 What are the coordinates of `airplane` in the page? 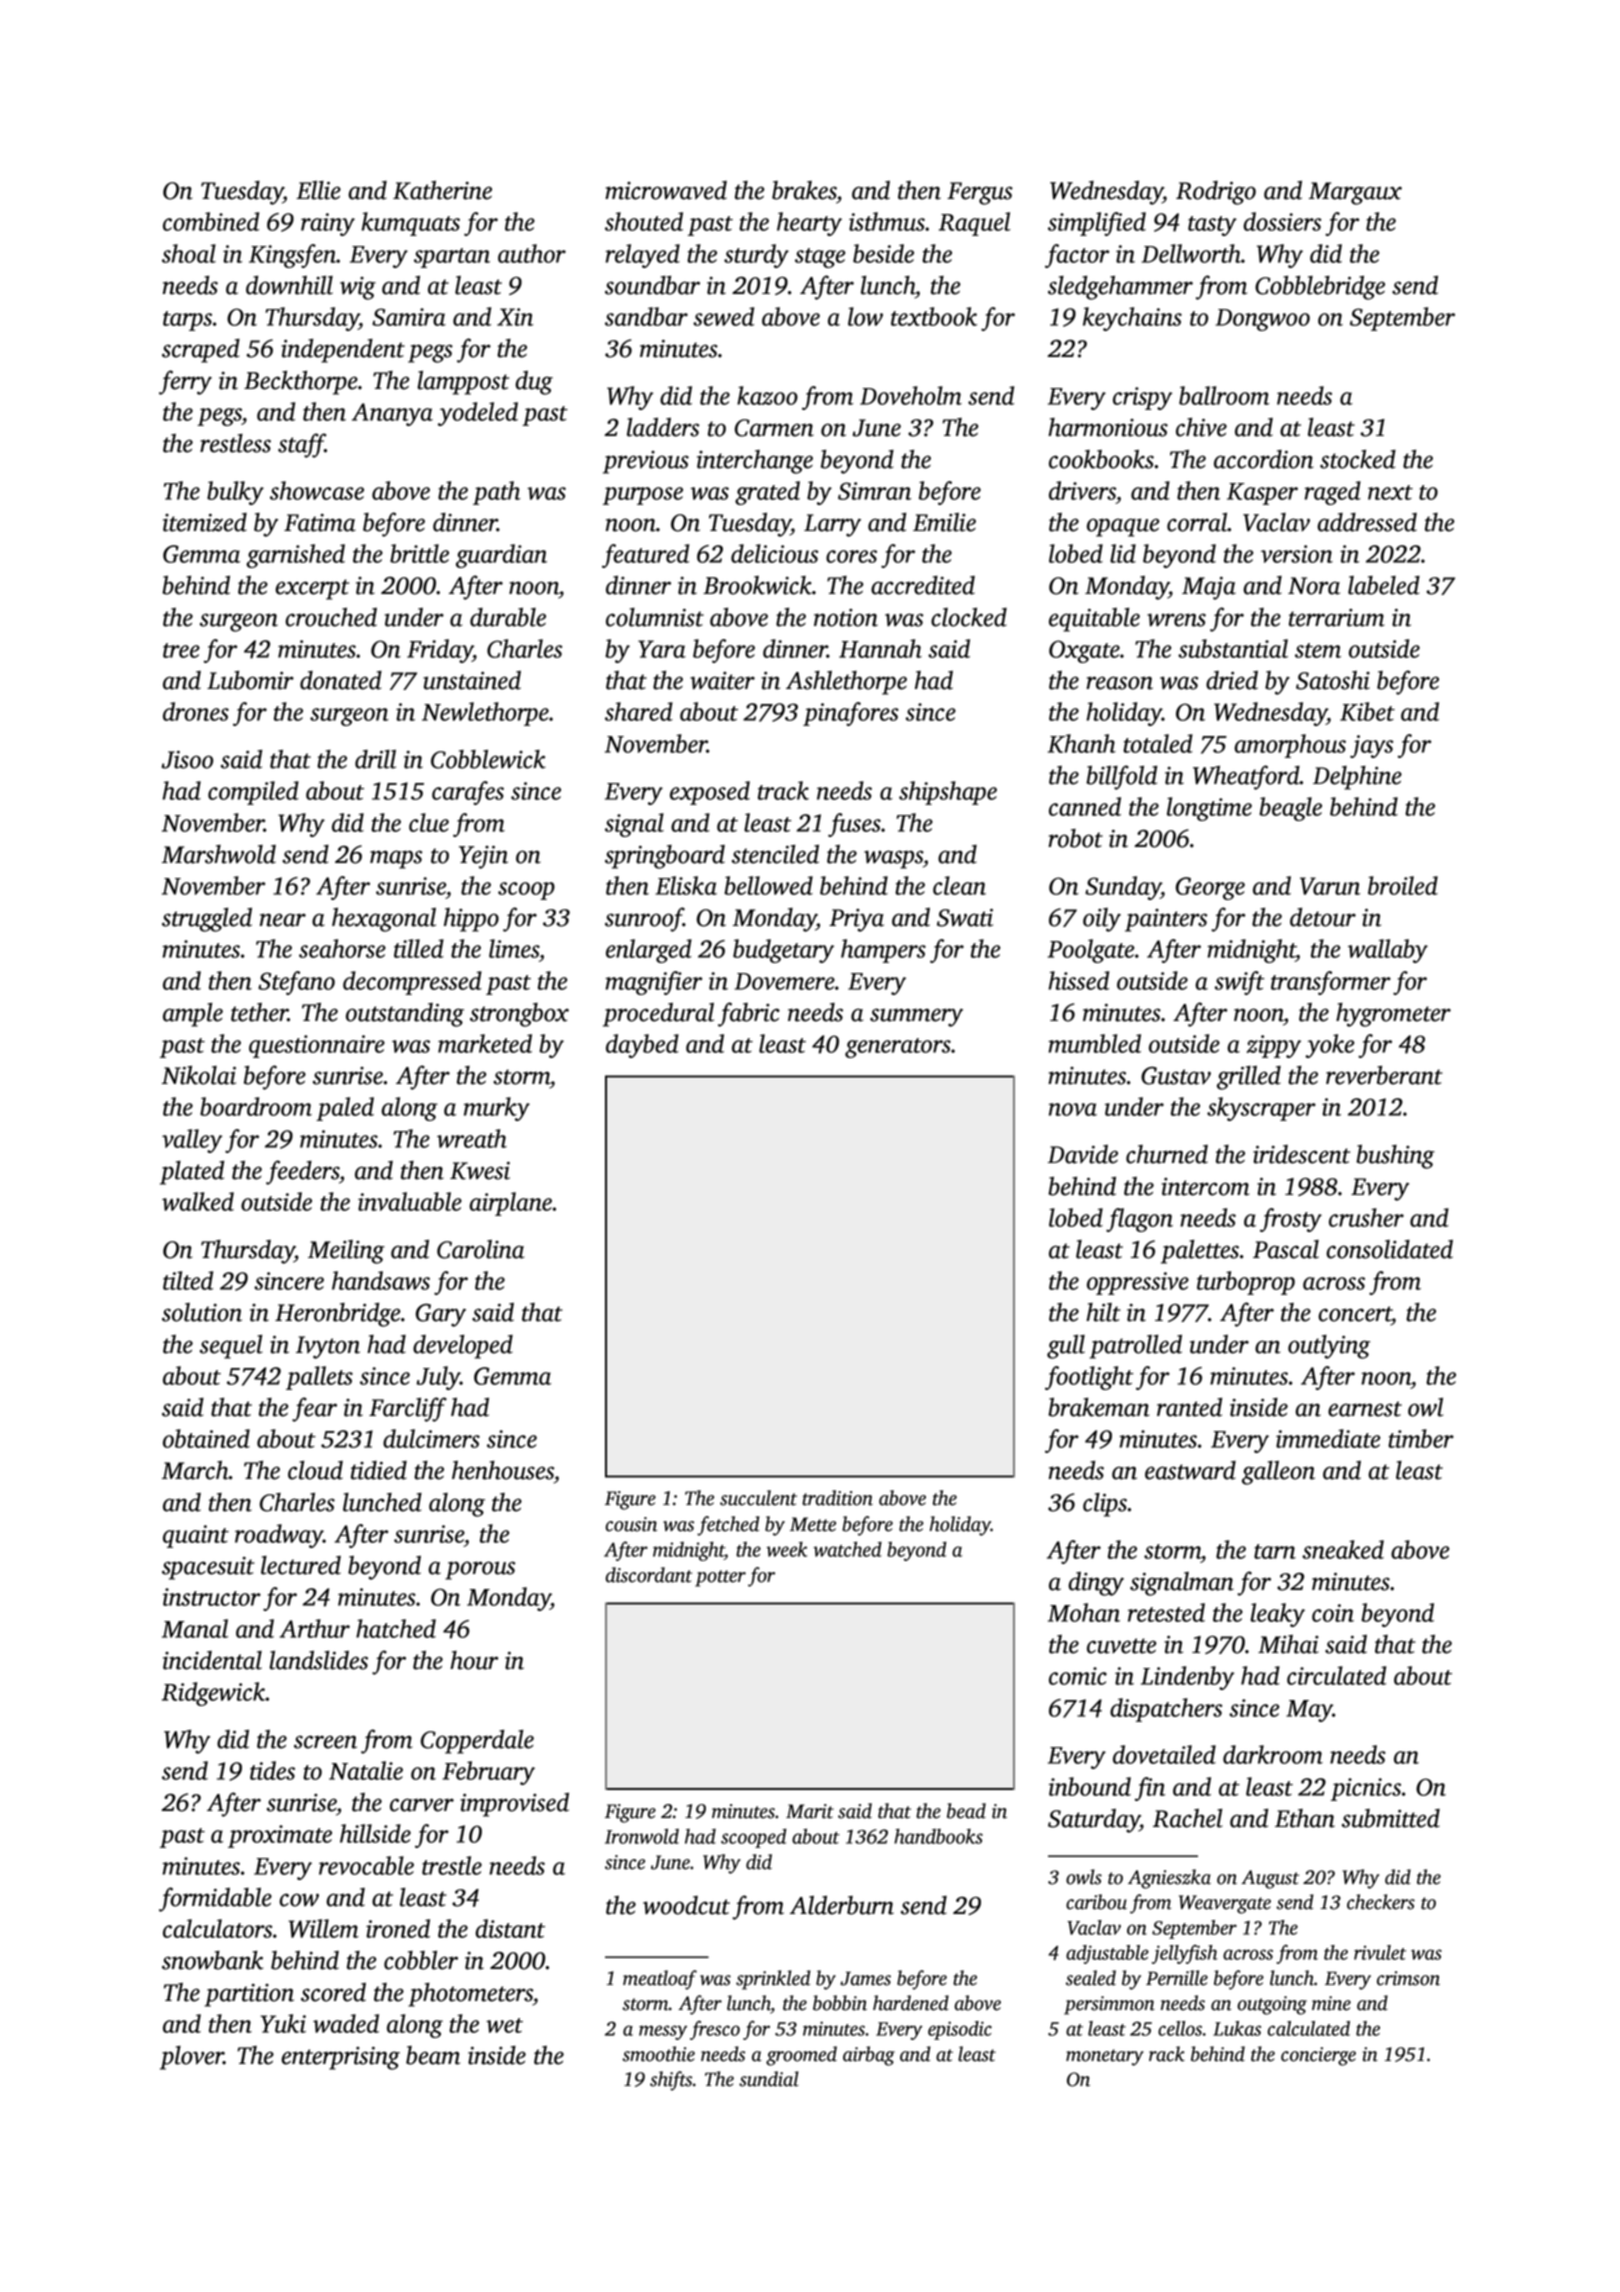 It's located at (511, 1204).
